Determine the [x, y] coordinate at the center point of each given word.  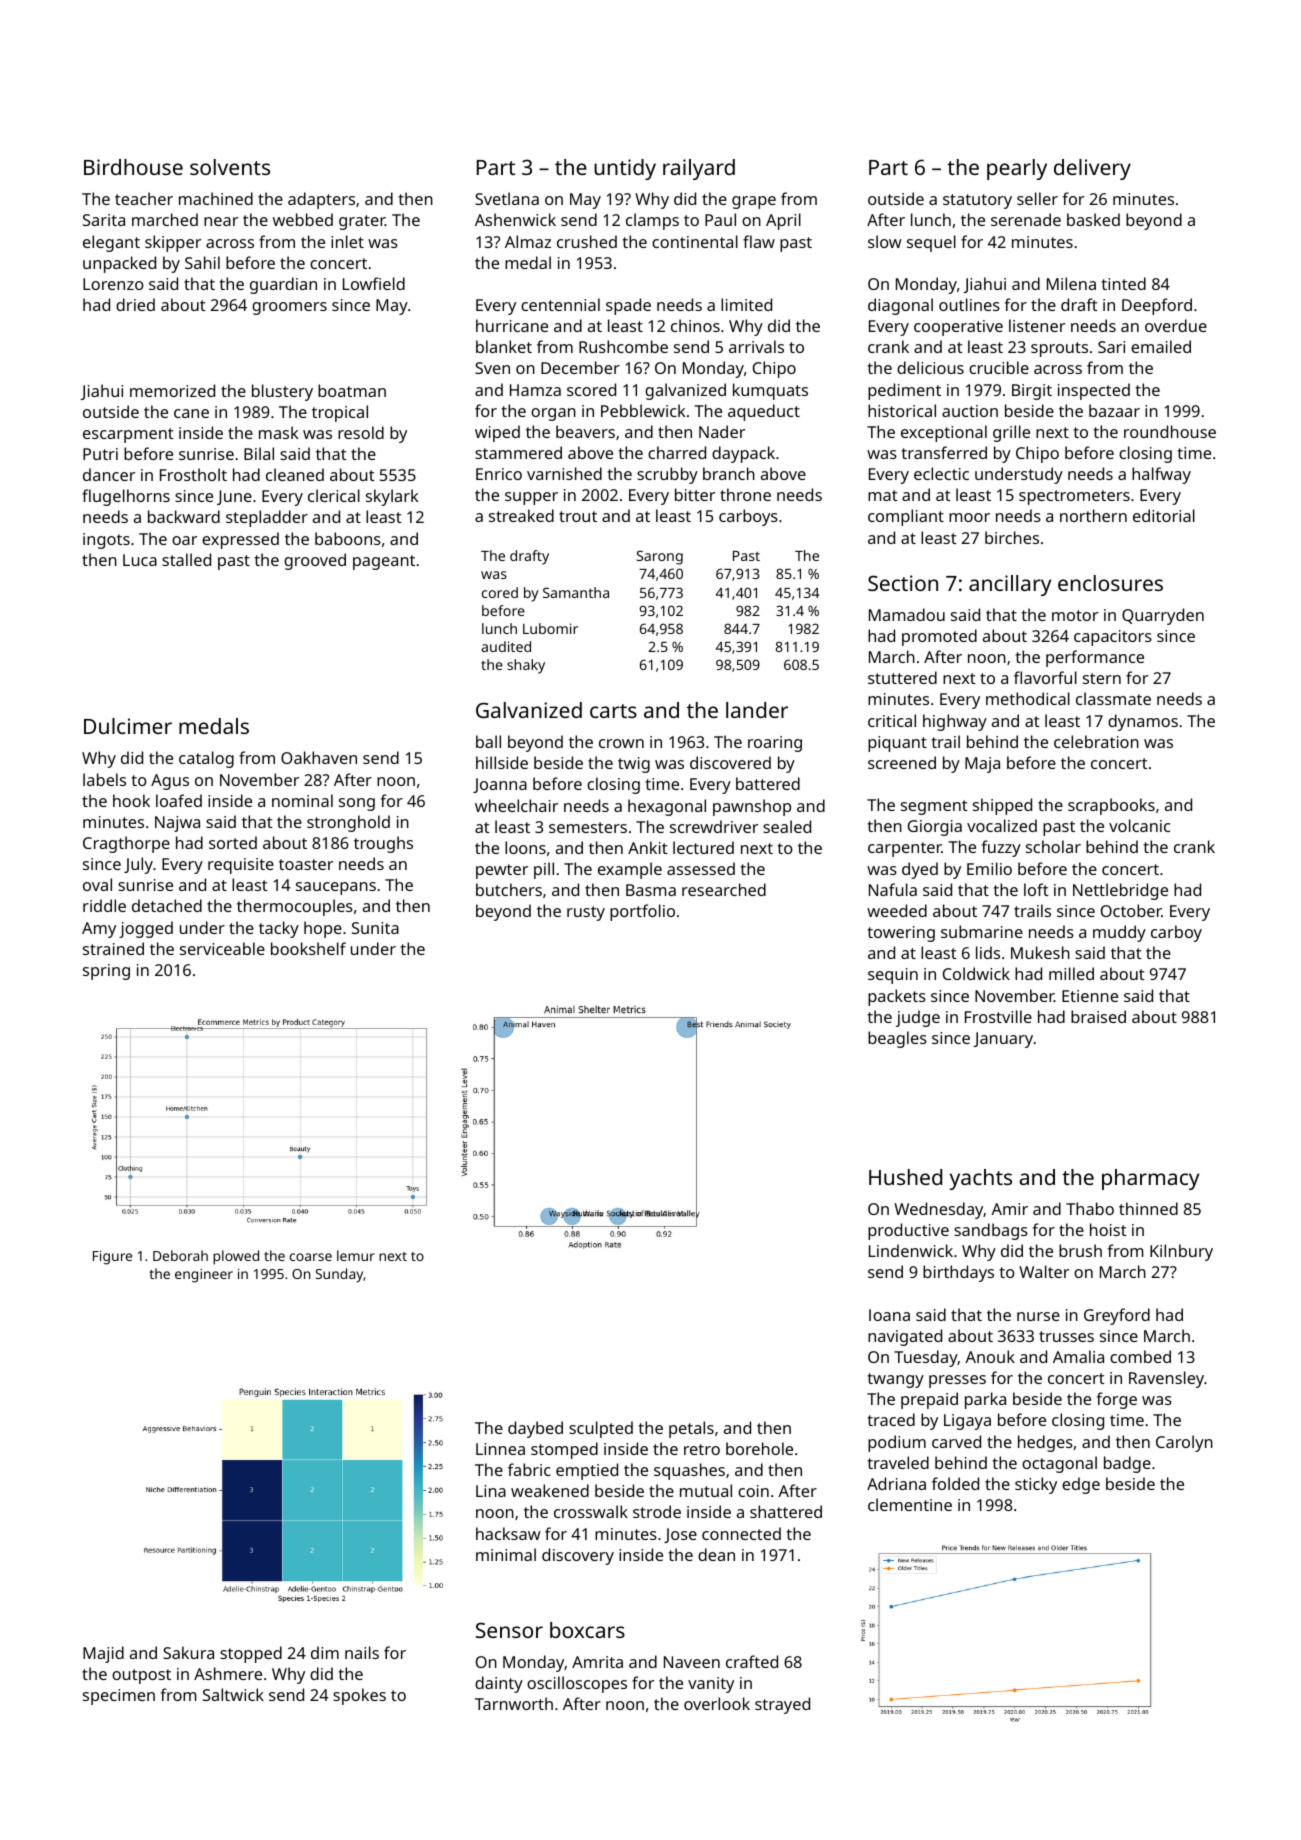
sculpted [601, 1429]
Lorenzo [113, 284]
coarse [311, 1257]
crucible [999, 367]
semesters [588, 827]
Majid [103, 1654]
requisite [241, 866]
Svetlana [507, 198]
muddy [1119, 933]
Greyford [1117, 1316]
